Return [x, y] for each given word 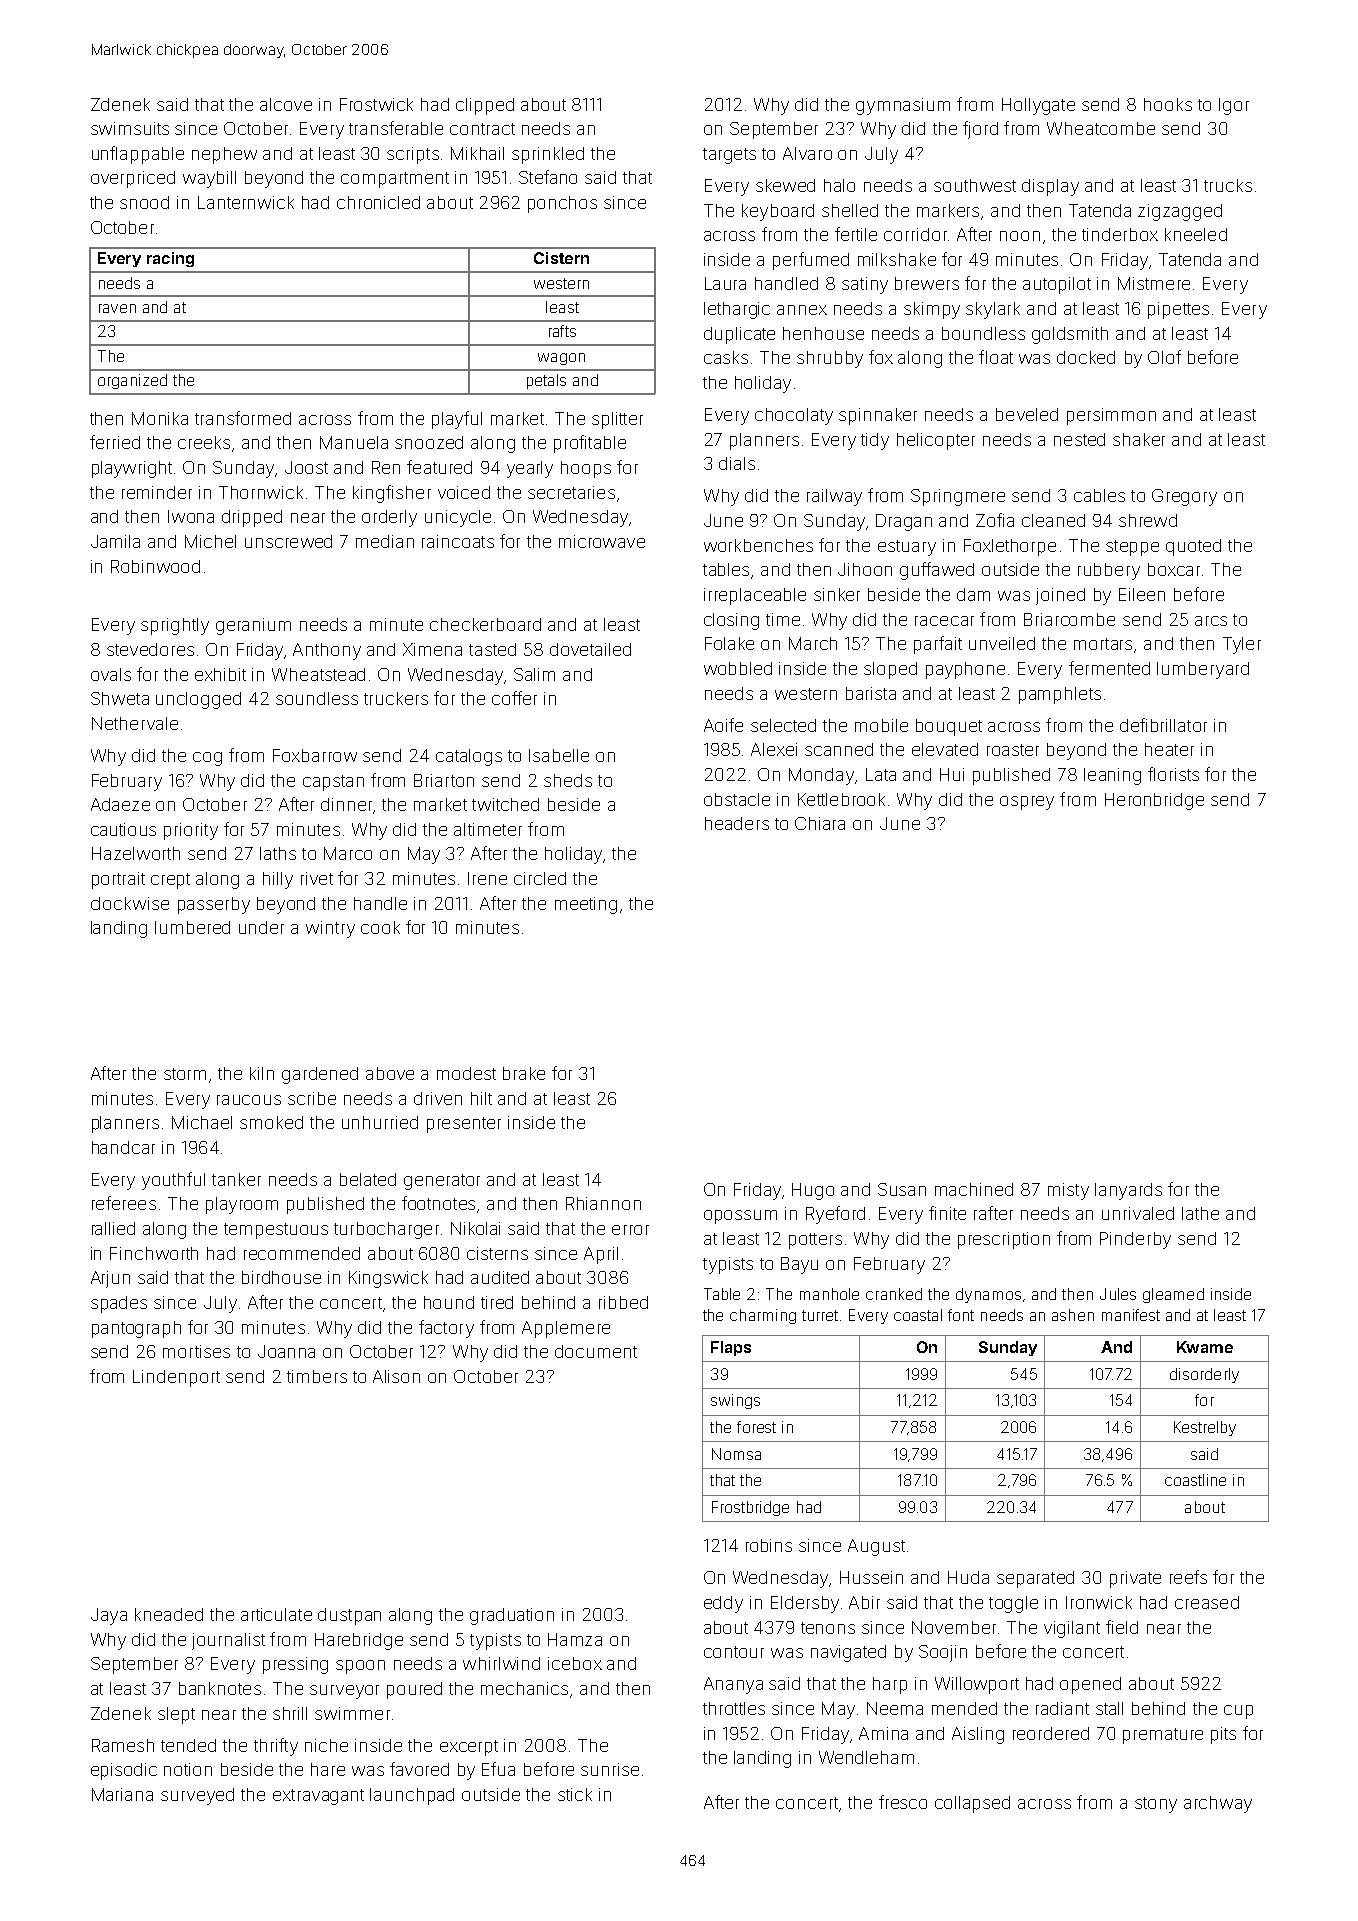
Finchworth [154, 1253]
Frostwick [376, 104]
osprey [1027, 803]
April [601, 1255]
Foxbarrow [315, 755]
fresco [903, 1802]
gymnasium [903, 106]
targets [729, 156]
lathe [1200, 1213]
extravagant [318, 1797]
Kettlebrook [841, 799]
